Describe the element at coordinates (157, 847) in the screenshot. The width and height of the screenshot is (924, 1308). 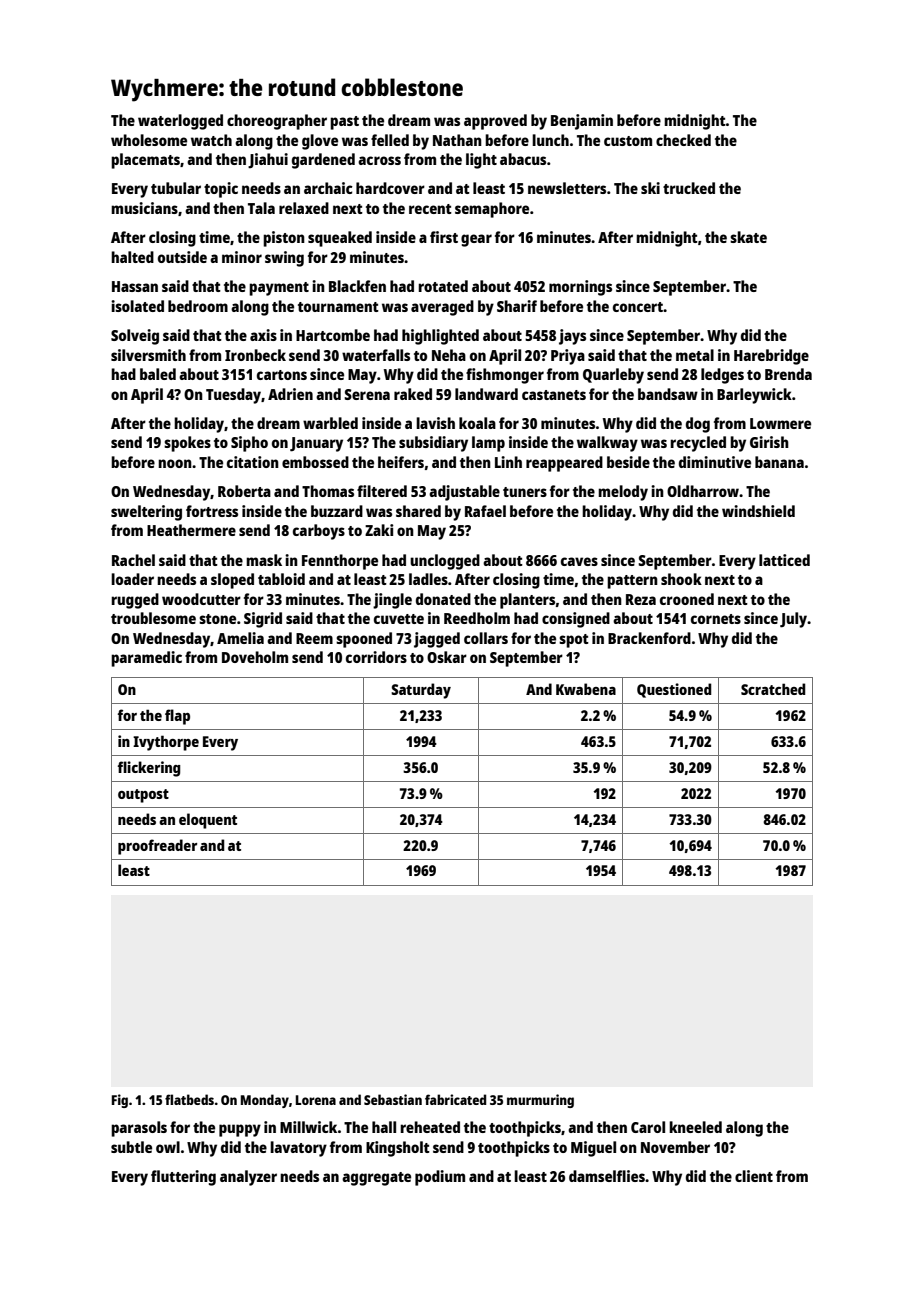
I see `proofreader` at that location.
